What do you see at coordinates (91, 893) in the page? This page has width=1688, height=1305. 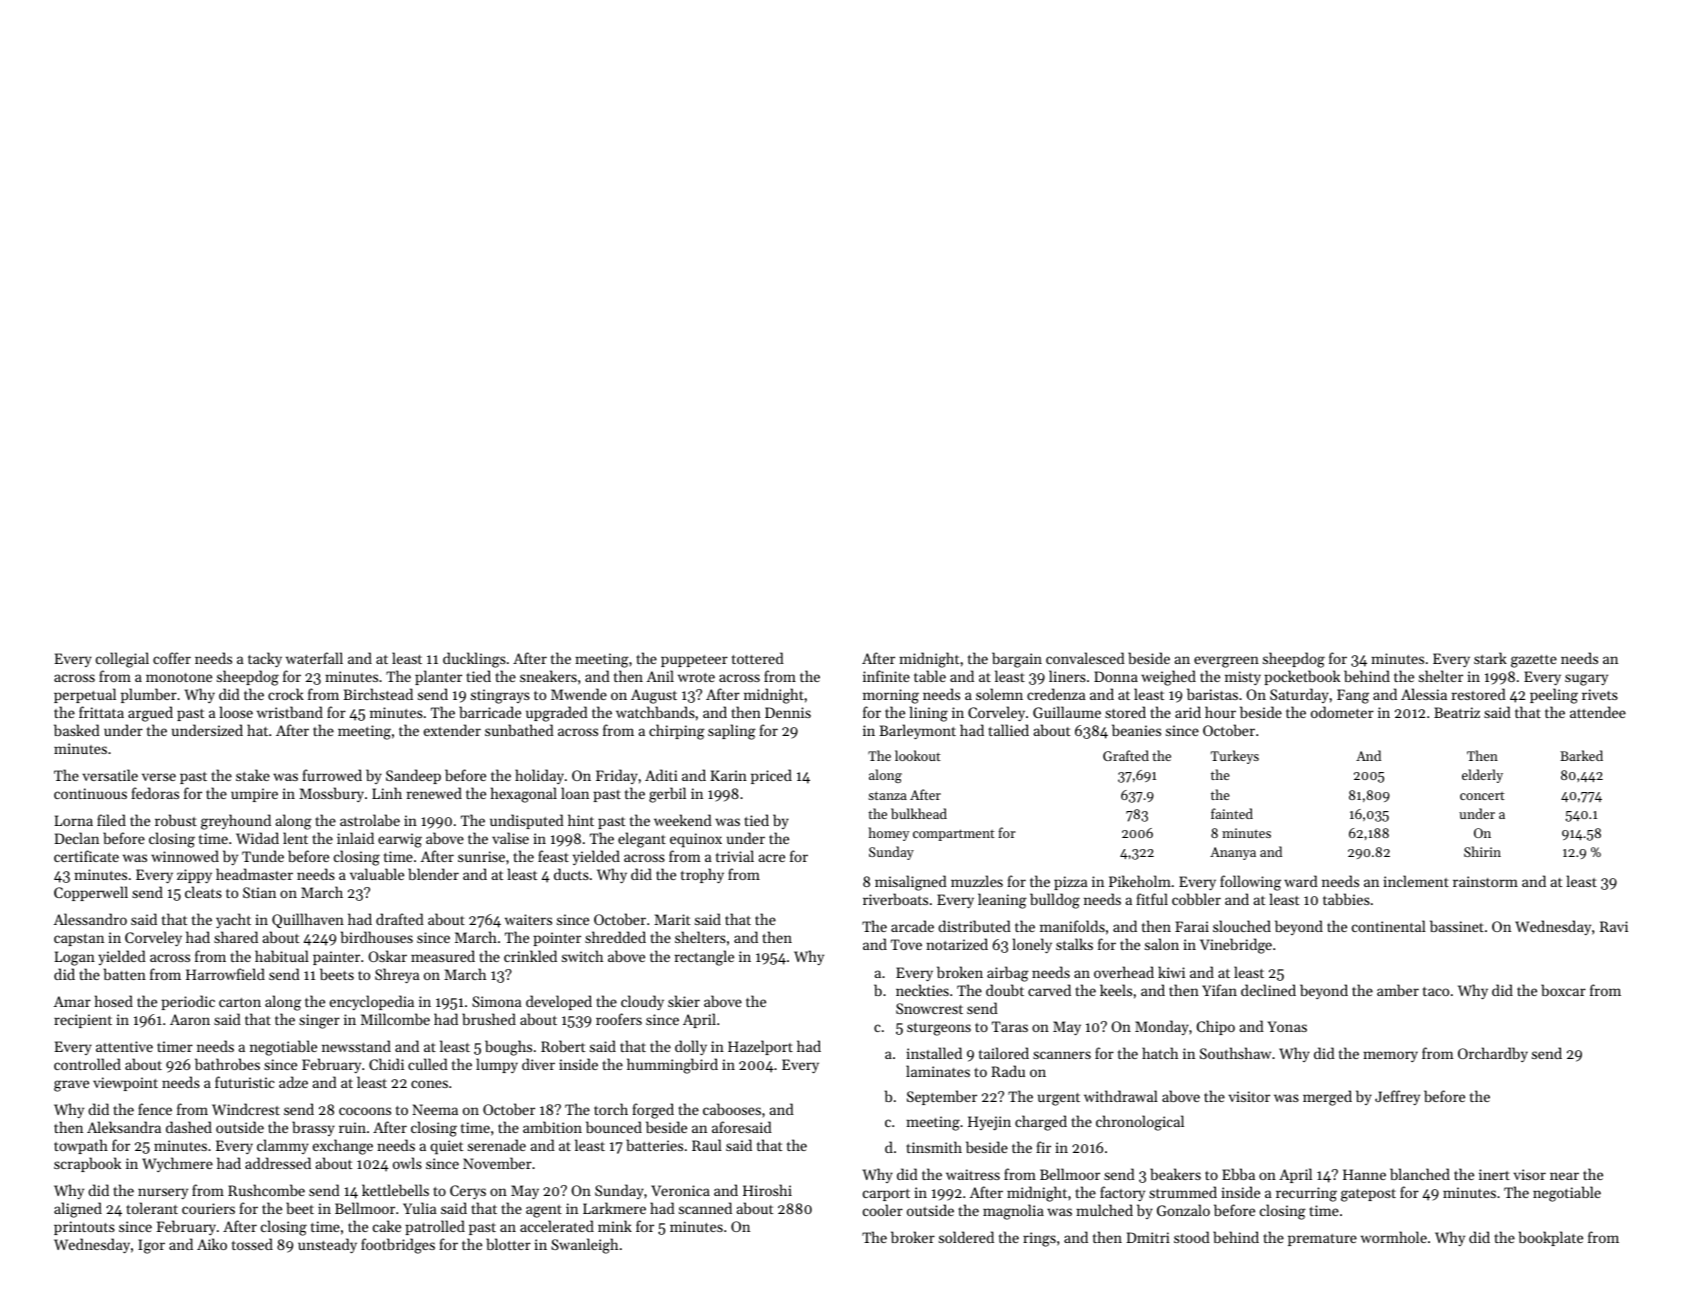 I see `Copperwell` at bounding box center [91, 893].
